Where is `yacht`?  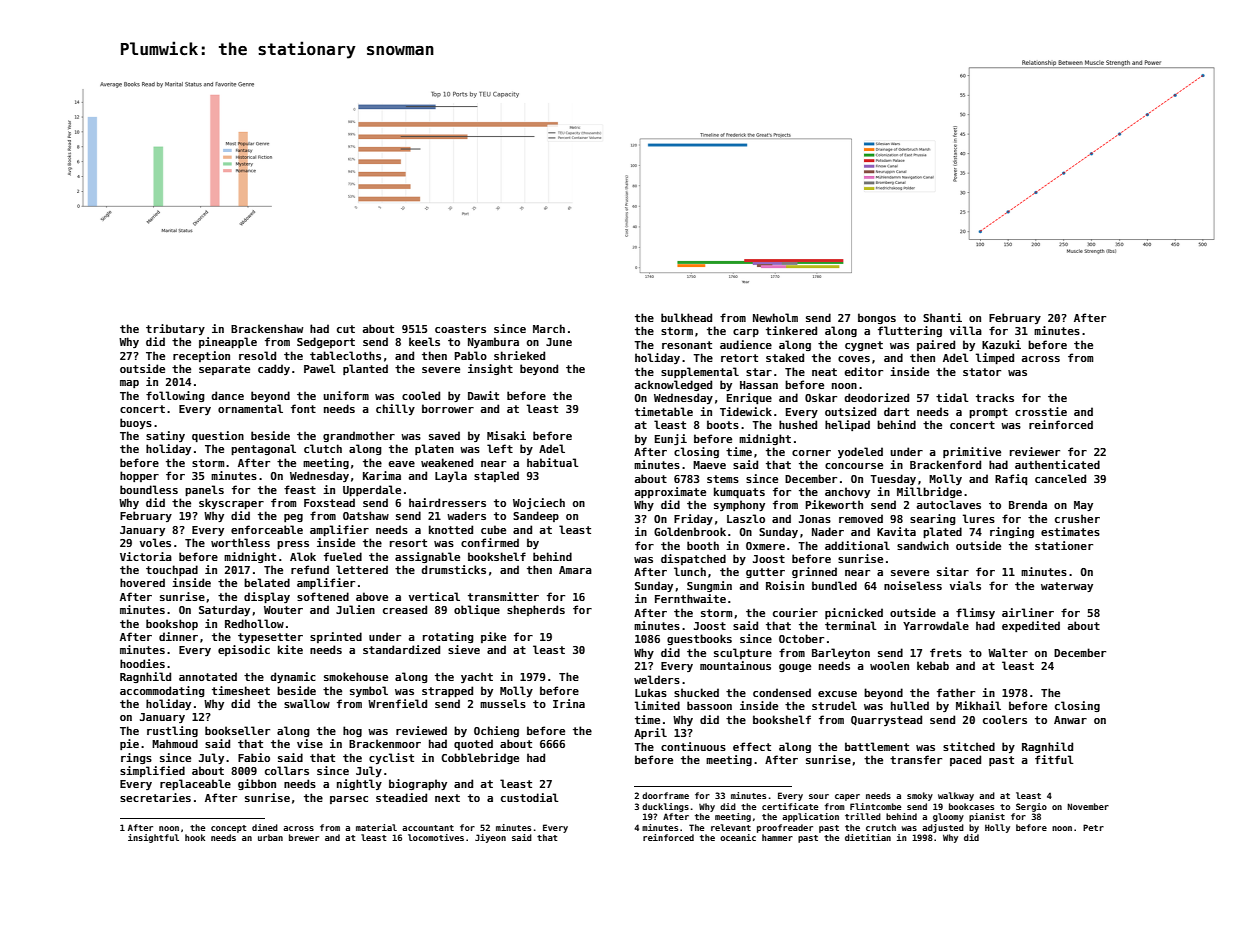
yacht is located at coordinates (477, 677).
